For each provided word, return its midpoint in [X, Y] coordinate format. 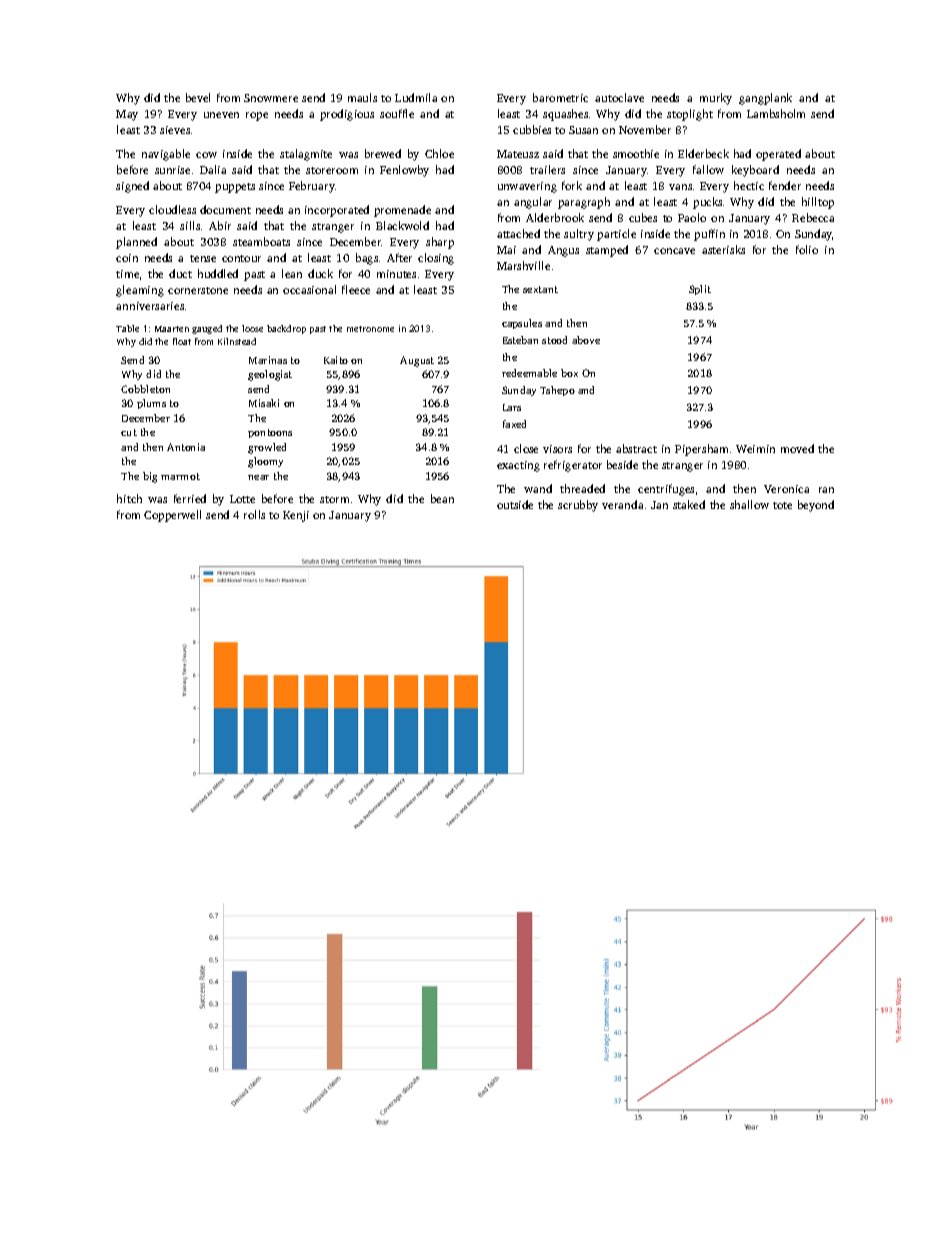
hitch [129, 498]
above [586, 340]
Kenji [296, 516]
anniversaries [150, 306]
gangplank [765, 99]
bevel [198, 97]
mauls [362, 97]
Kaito [336, 360]
